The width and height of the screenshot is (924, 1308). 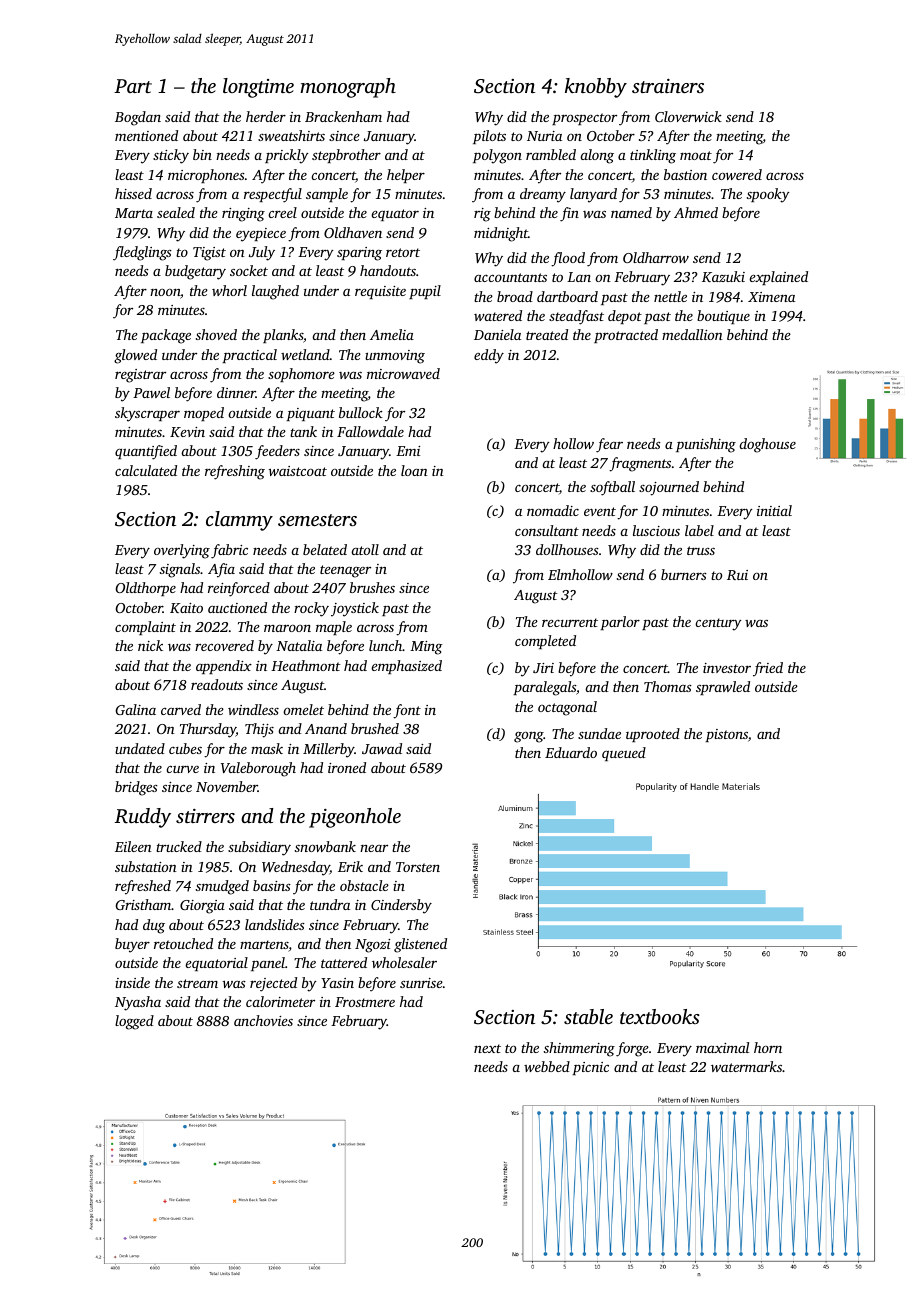 I want to click on glistened, so click(x=420, y=945).
